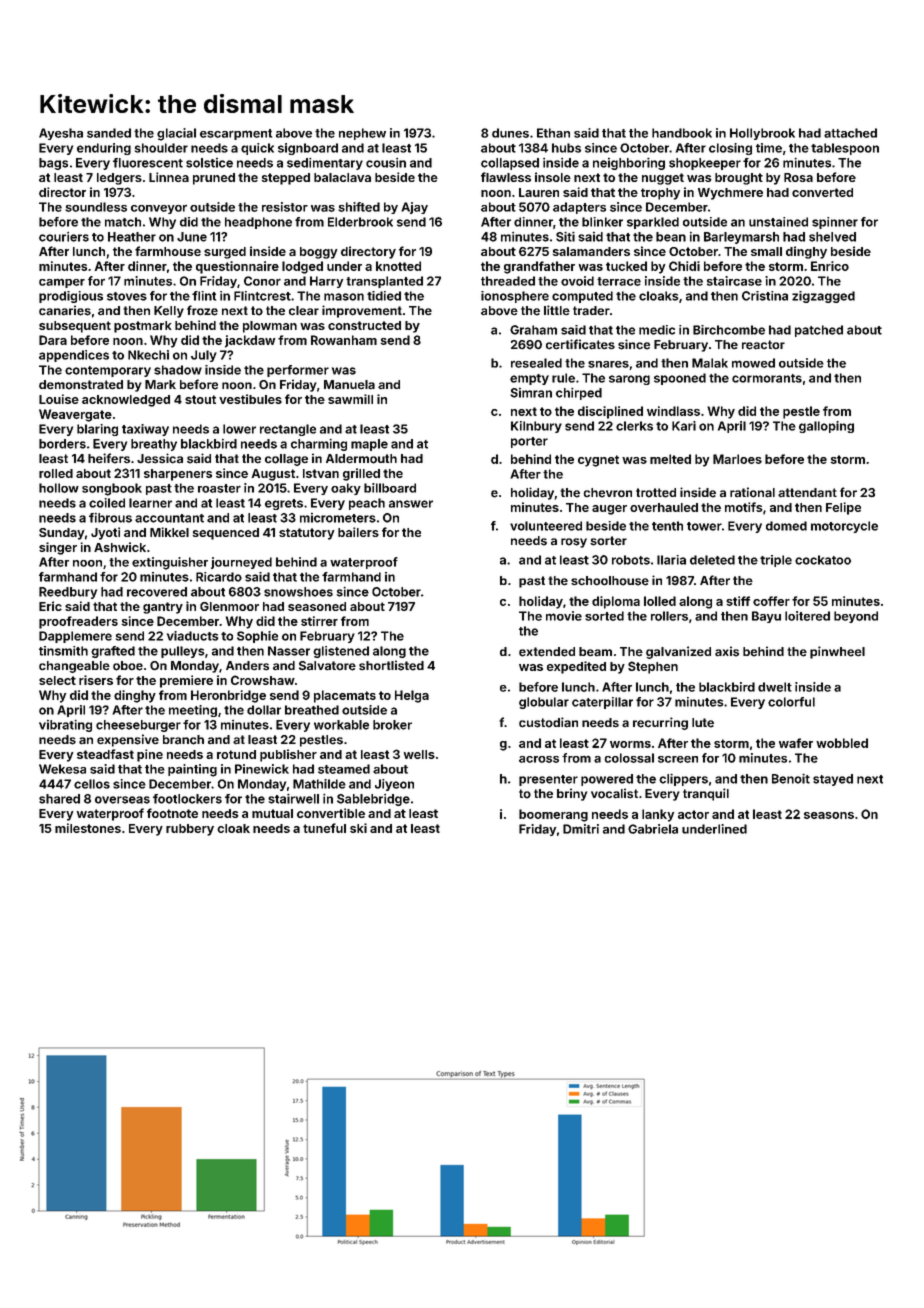  I want to click on milestones, so click(88, 828).
